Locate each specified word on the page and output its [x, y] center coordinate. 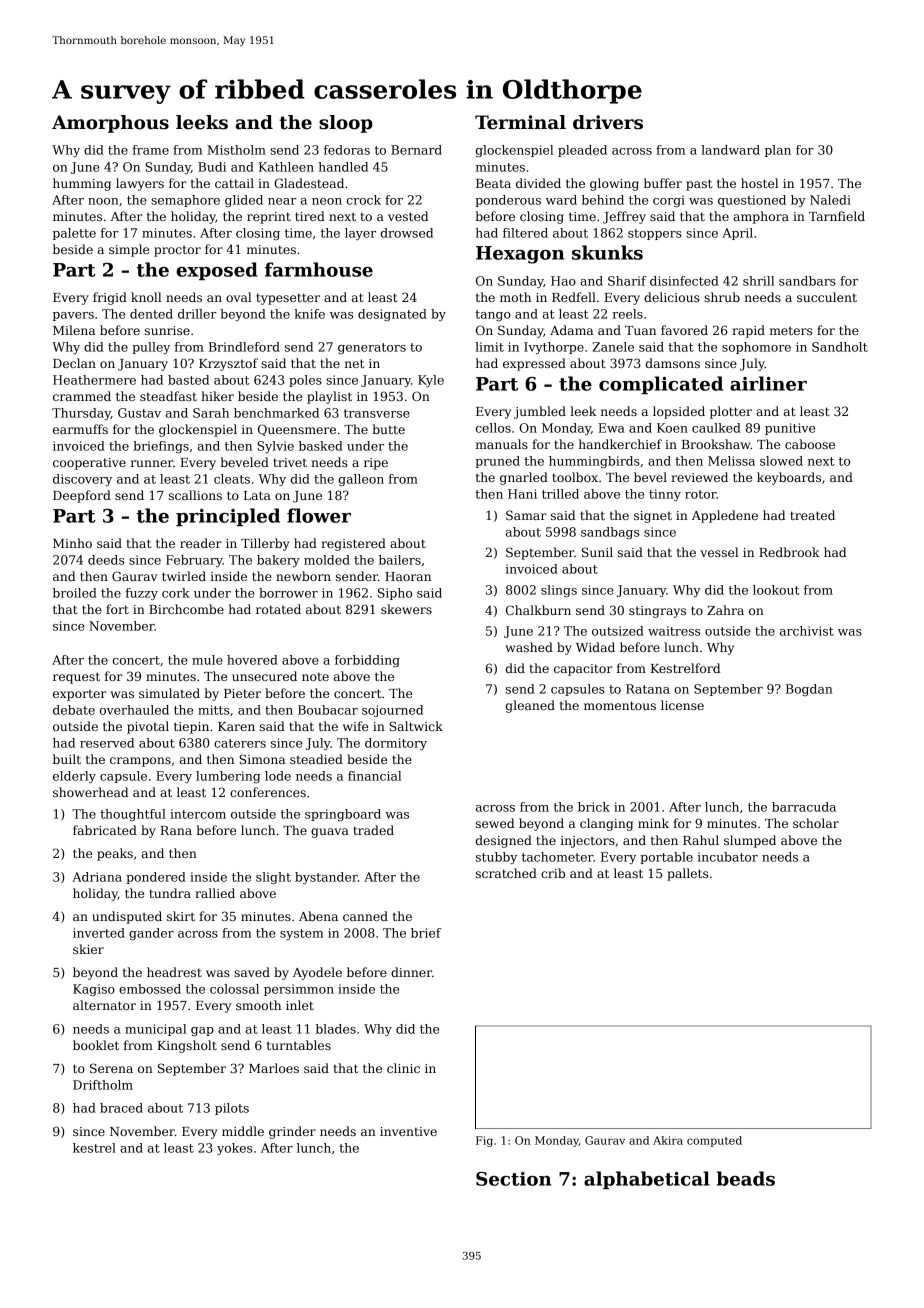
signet [653, 517]
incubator [728, 857]
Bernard [416, 150]
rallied [215, 893]
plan [778, 151]
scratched [506, 873]
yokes [234, 1149]
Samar [526, 515]
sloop [346, 124]
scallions [195, 495]
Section [513, 1179]
